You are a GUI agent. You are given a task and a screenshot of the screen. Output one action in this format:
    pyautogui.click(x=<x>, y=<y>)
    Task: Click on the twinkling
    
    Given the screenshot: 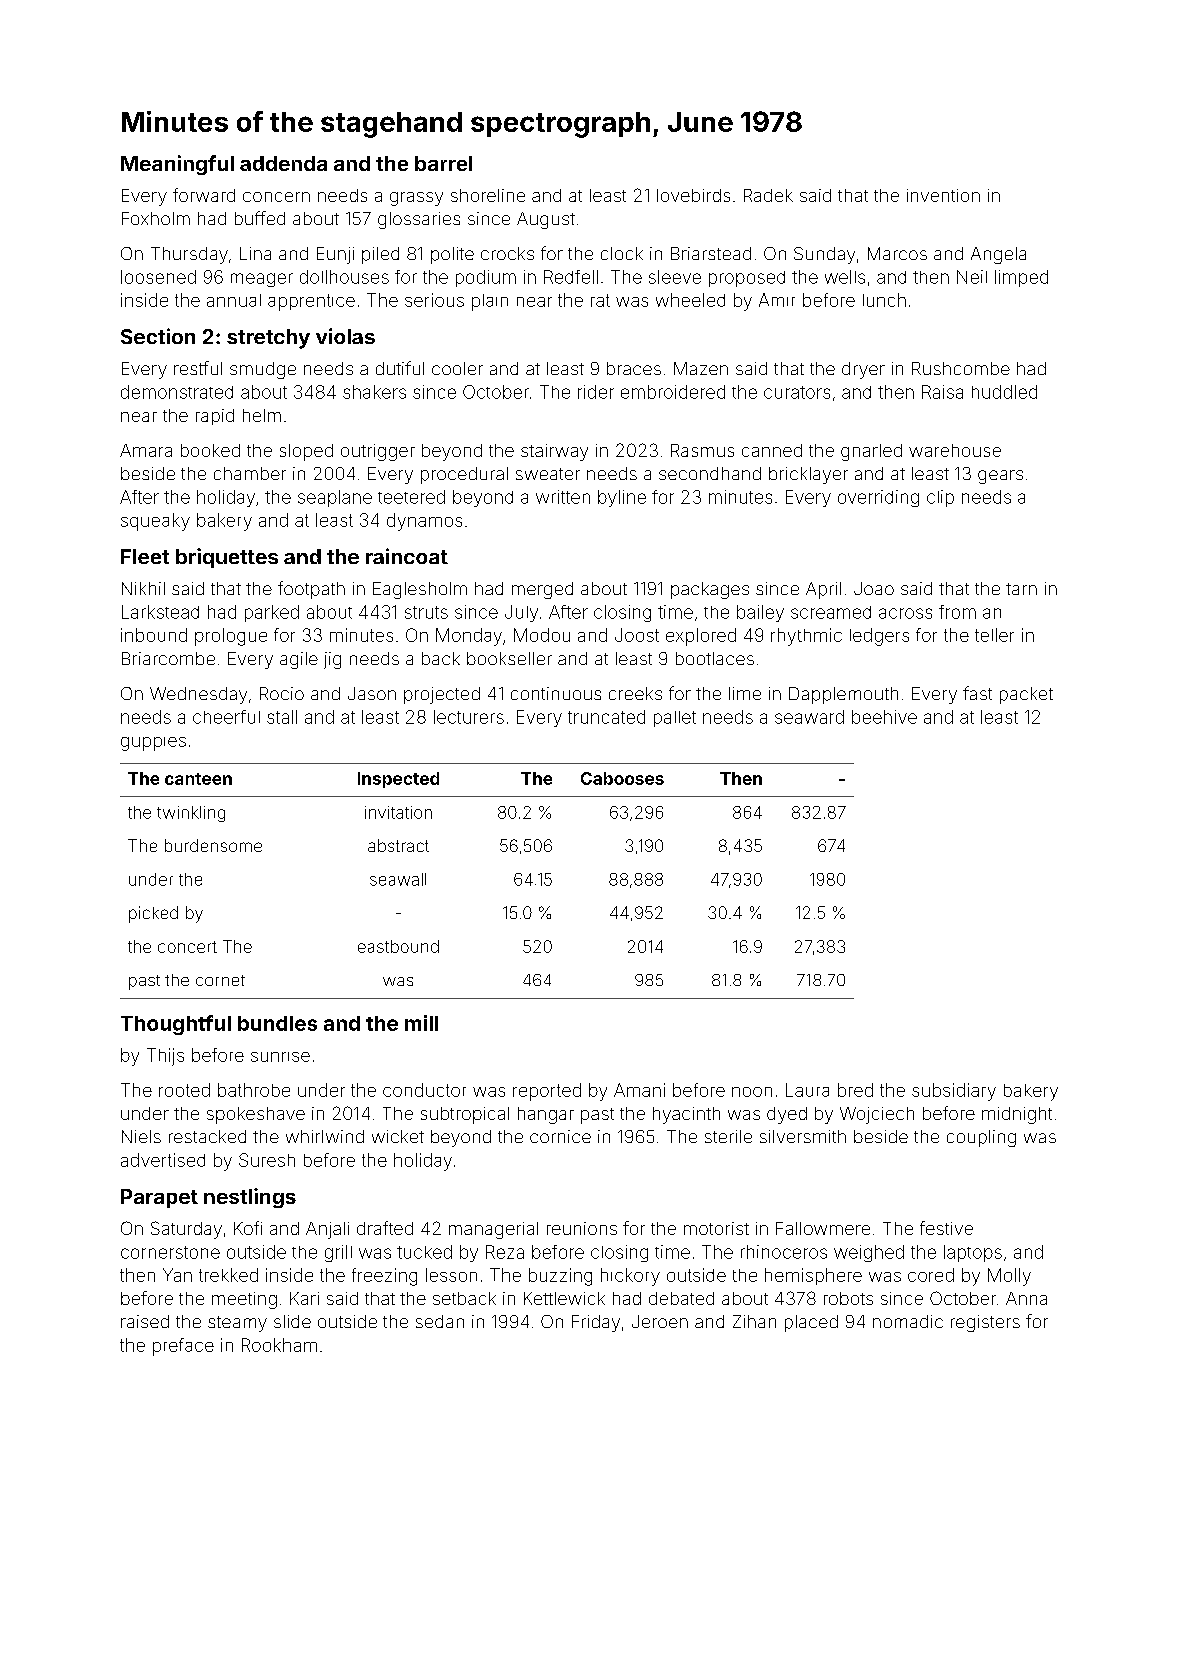 What is the action you would take?
    pyautogui.click(x=191, y=814)
